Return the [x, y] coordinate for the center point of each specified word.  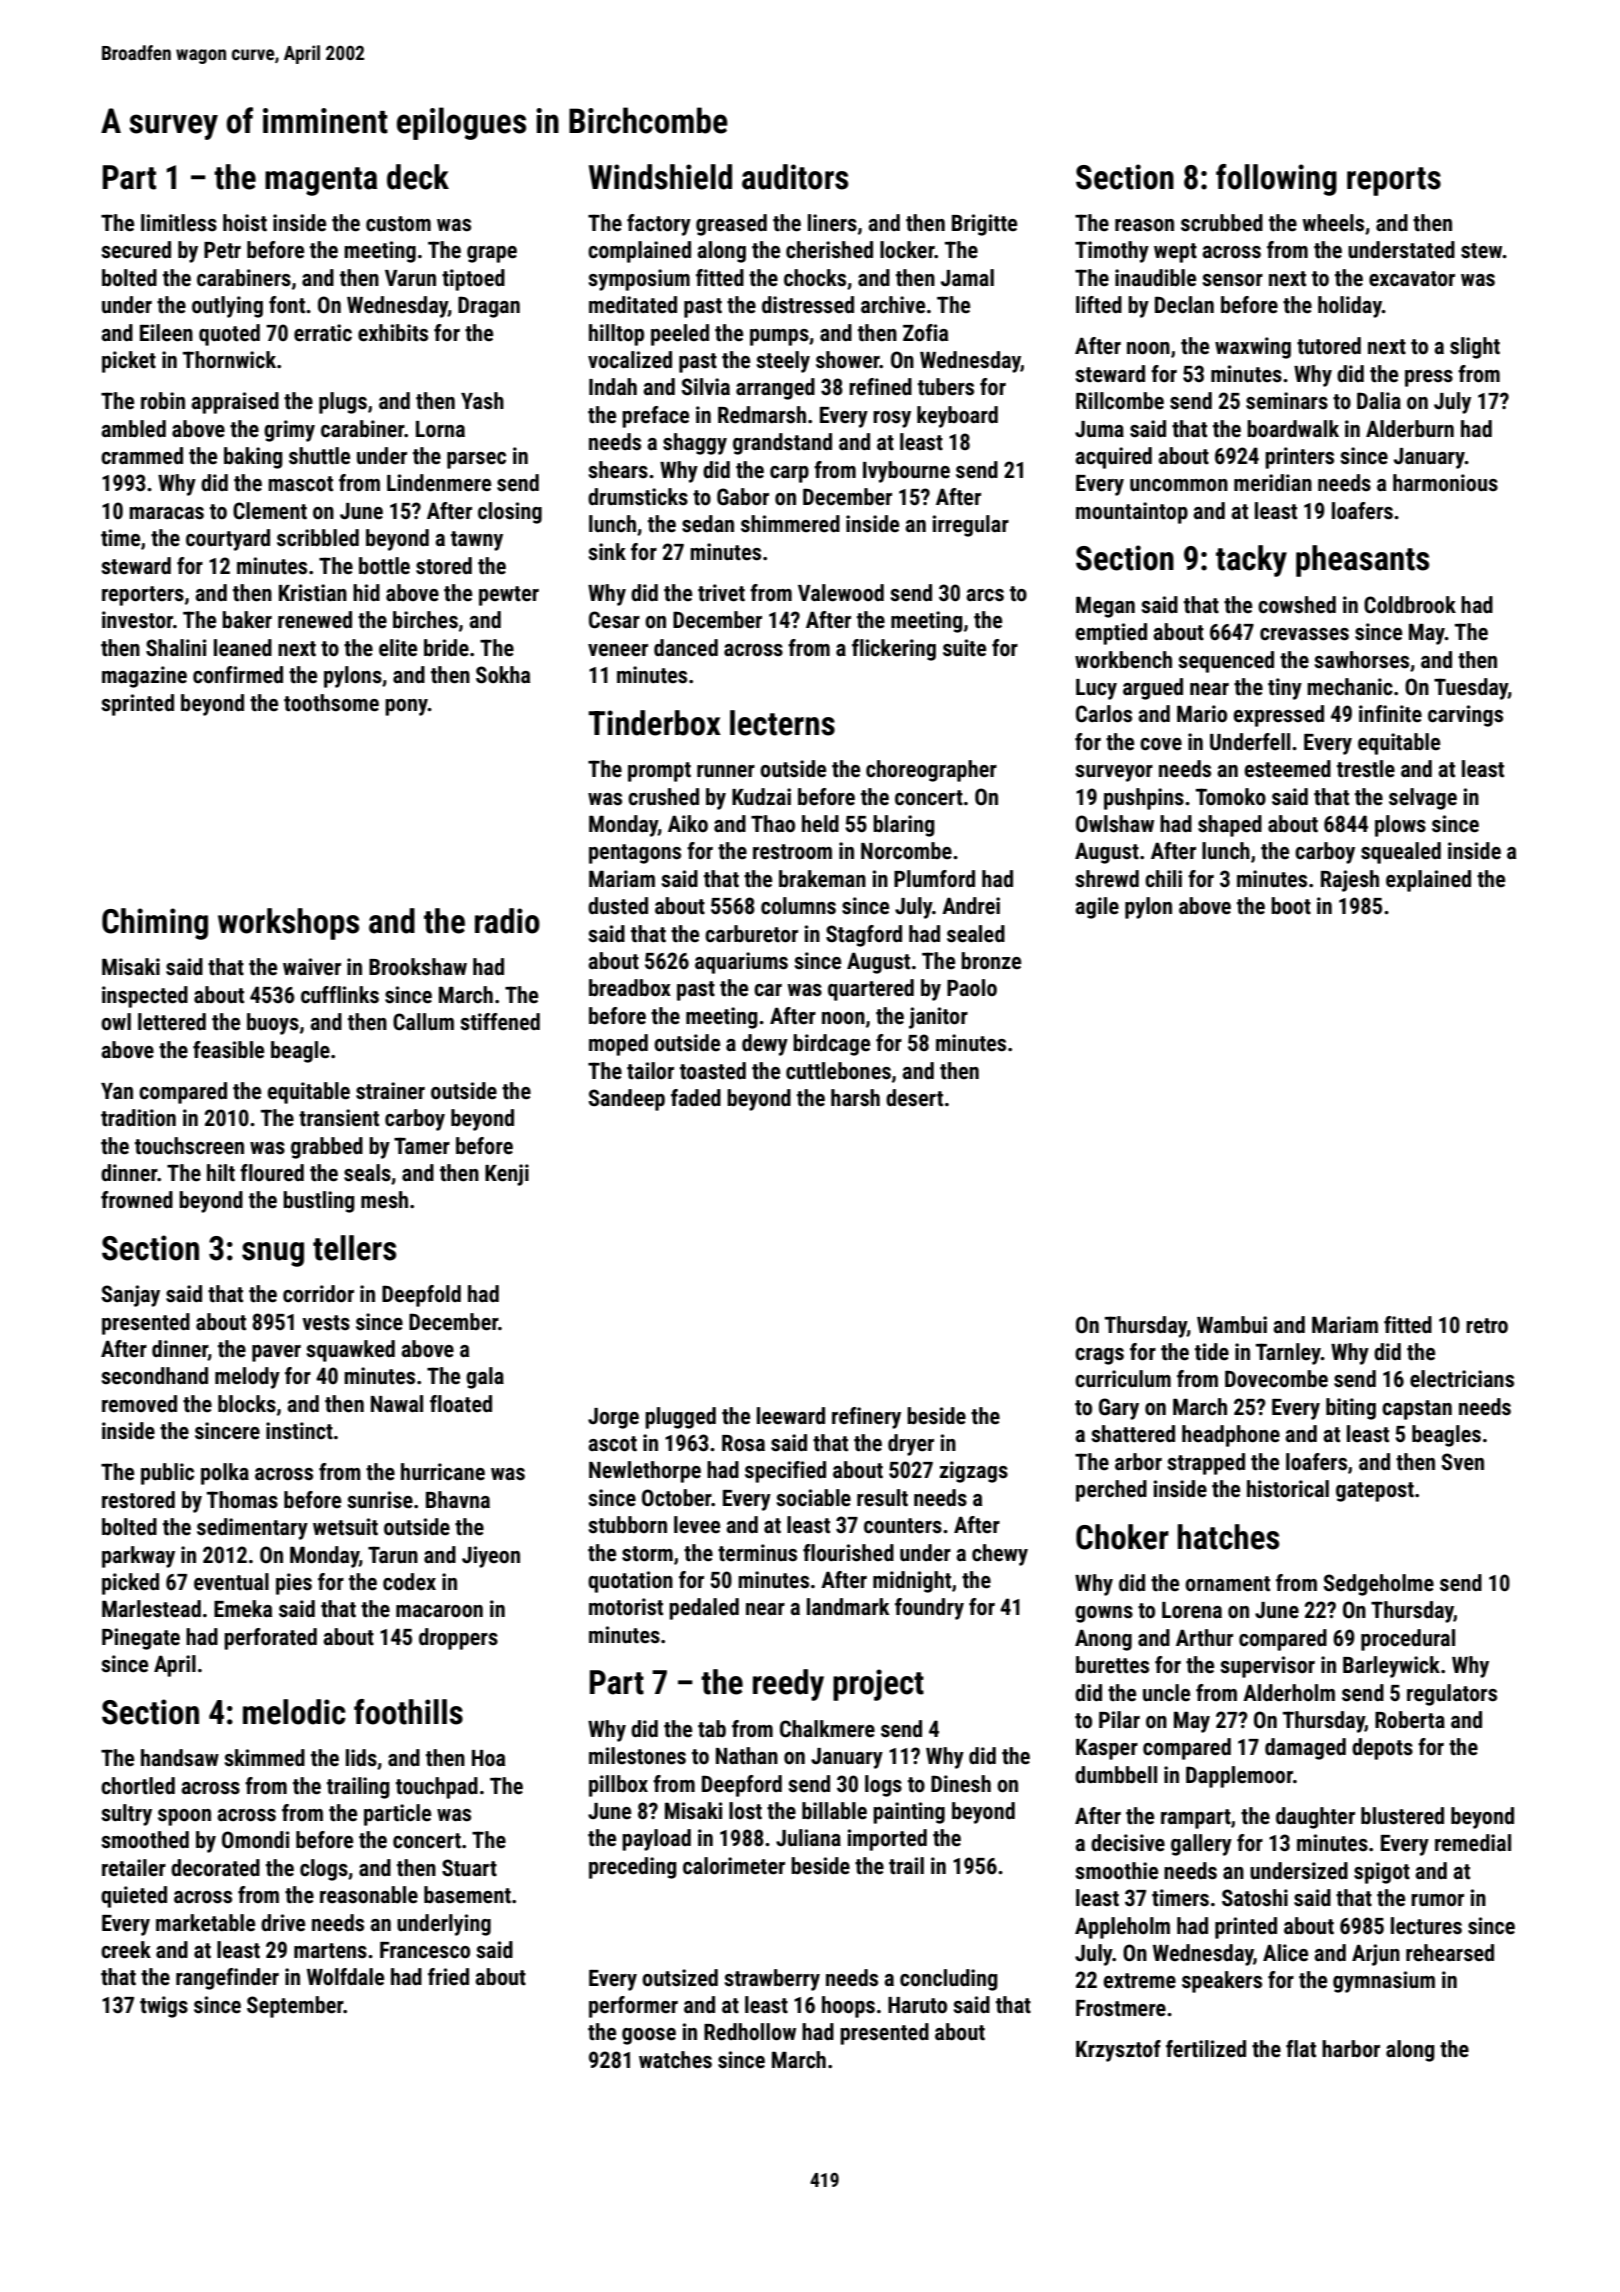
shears [618, 470]
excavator [1412, 279]
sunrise [380, 1500]
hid [366, 592]
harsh [855, 1098]
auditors [795, 177]
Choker [1122, 1537]
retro [1487, 1326]
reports [1394, 181]
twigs [164, 2007]
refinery [866, 1418]
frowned [137, 1200]
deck [418, 177]
